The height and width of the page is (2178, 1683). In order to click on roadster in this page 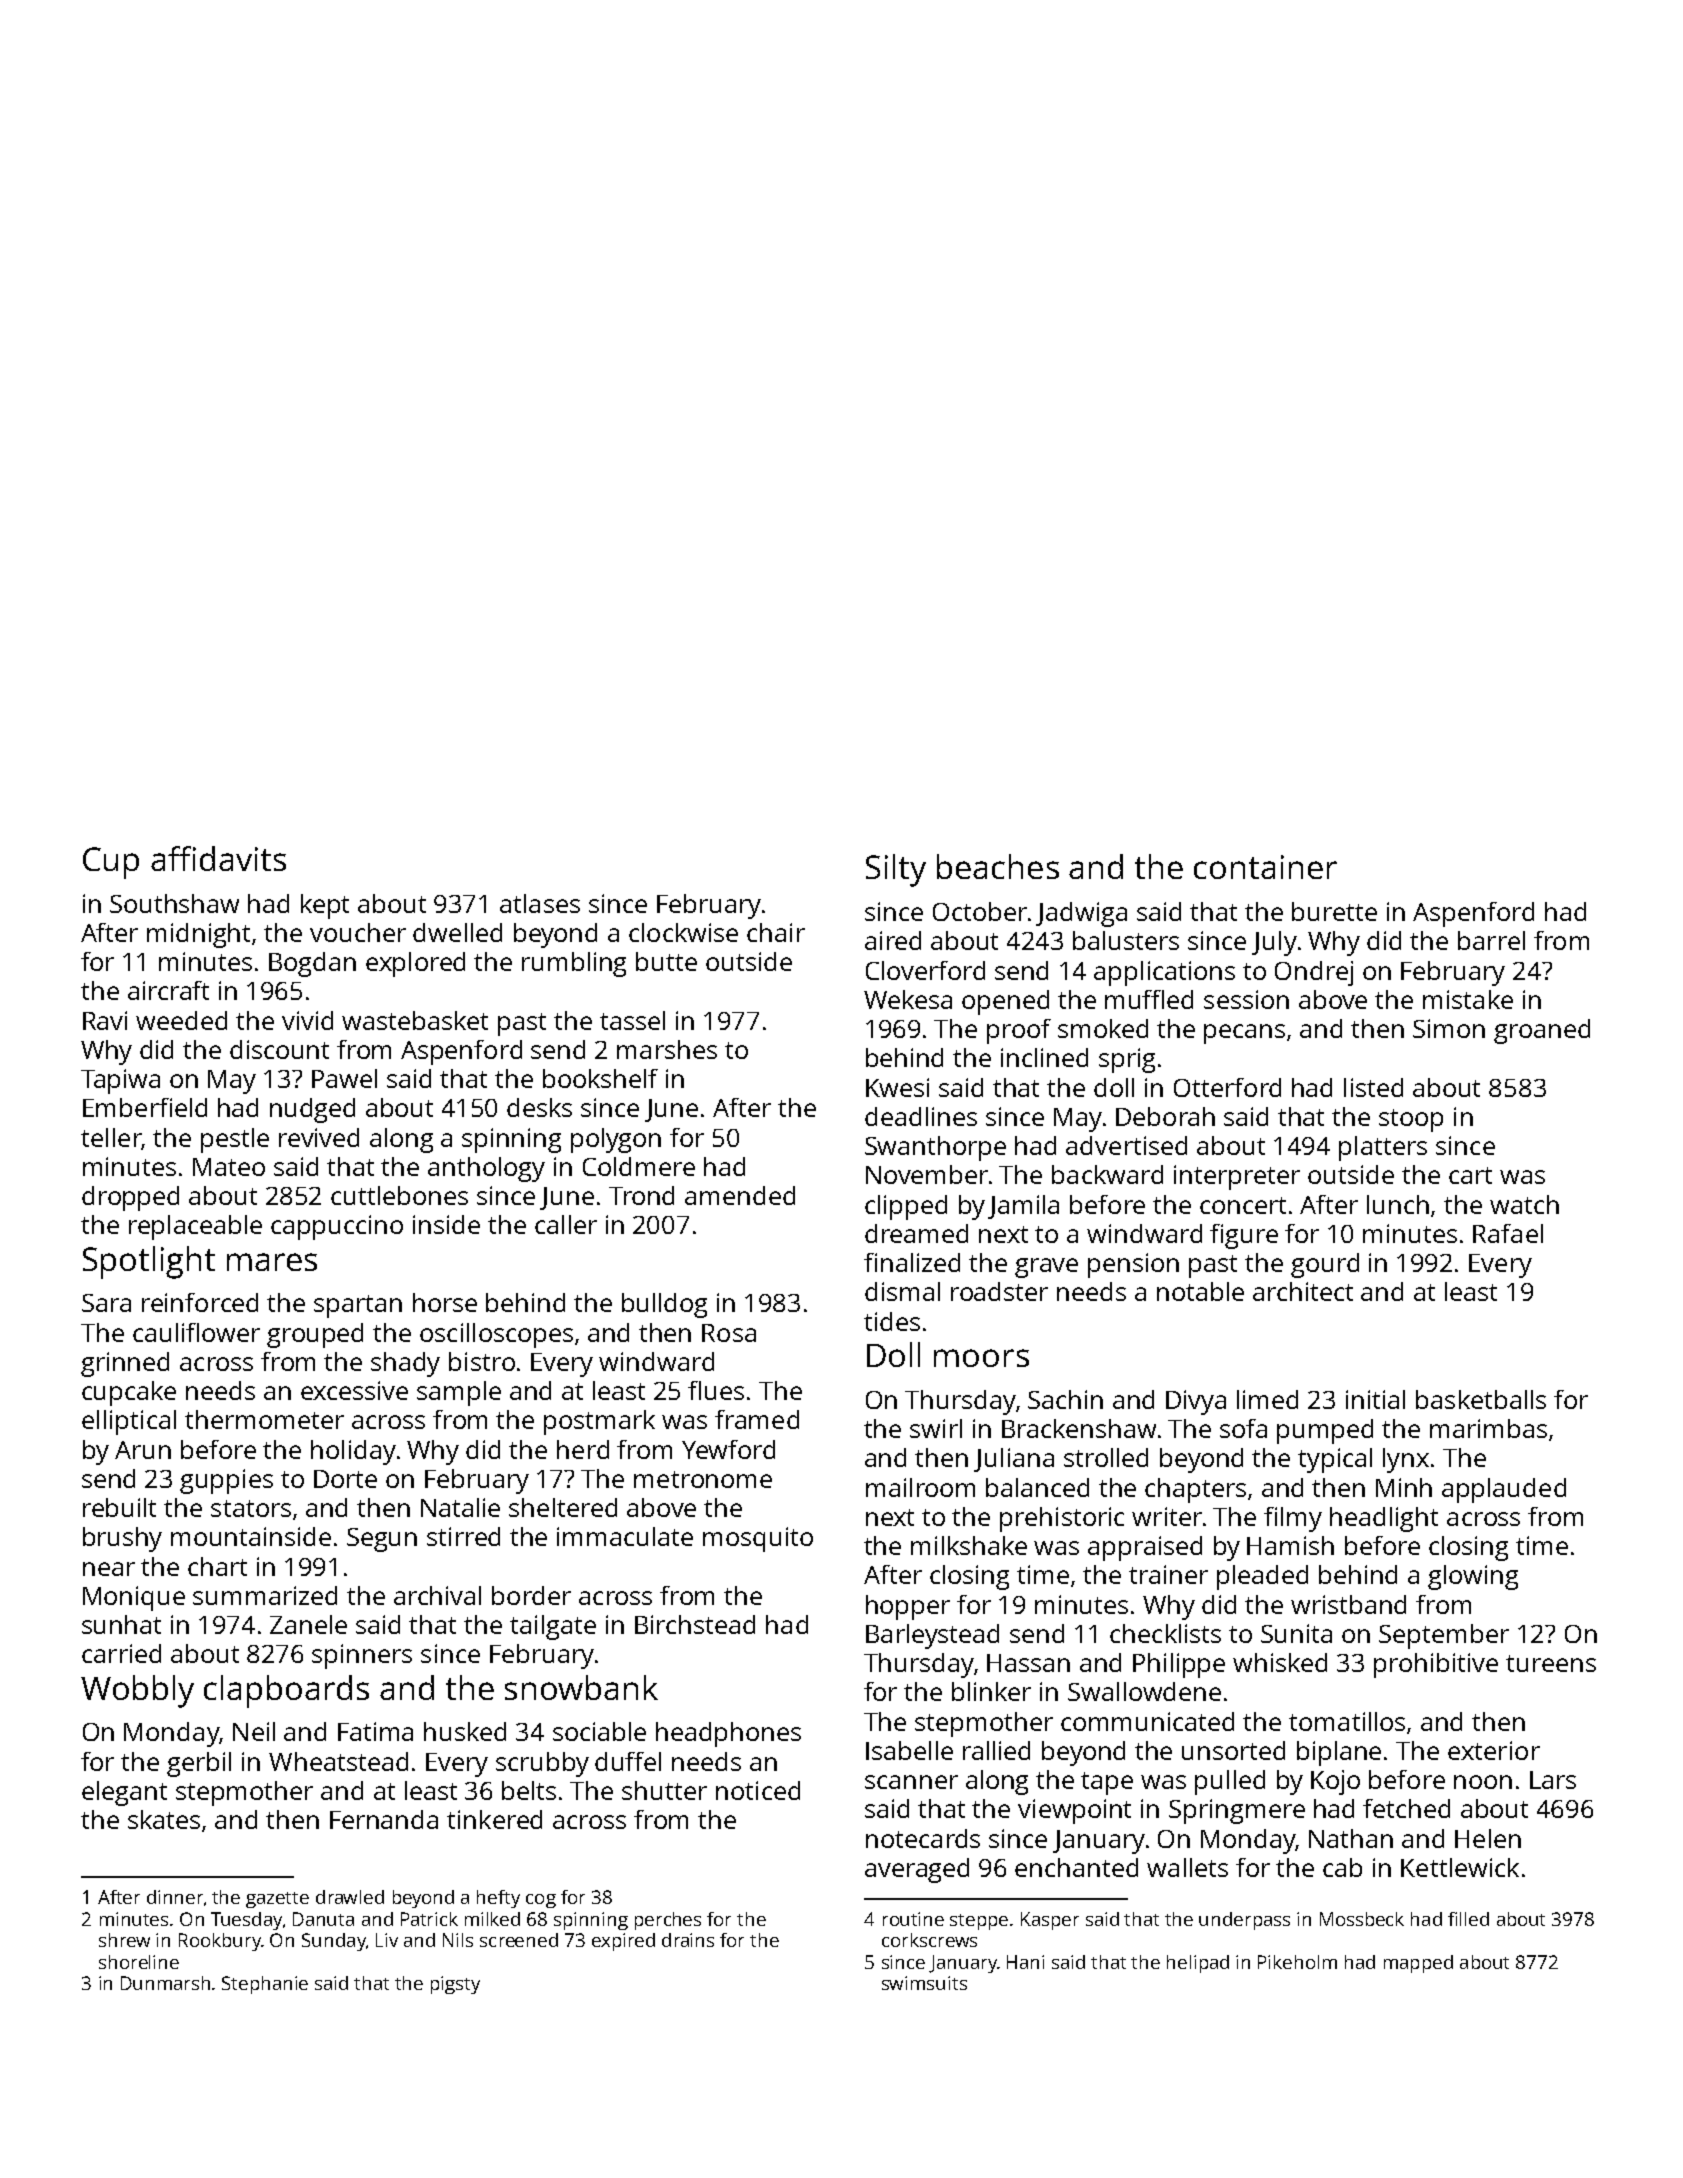, I will do `click(999, 1291)`.
